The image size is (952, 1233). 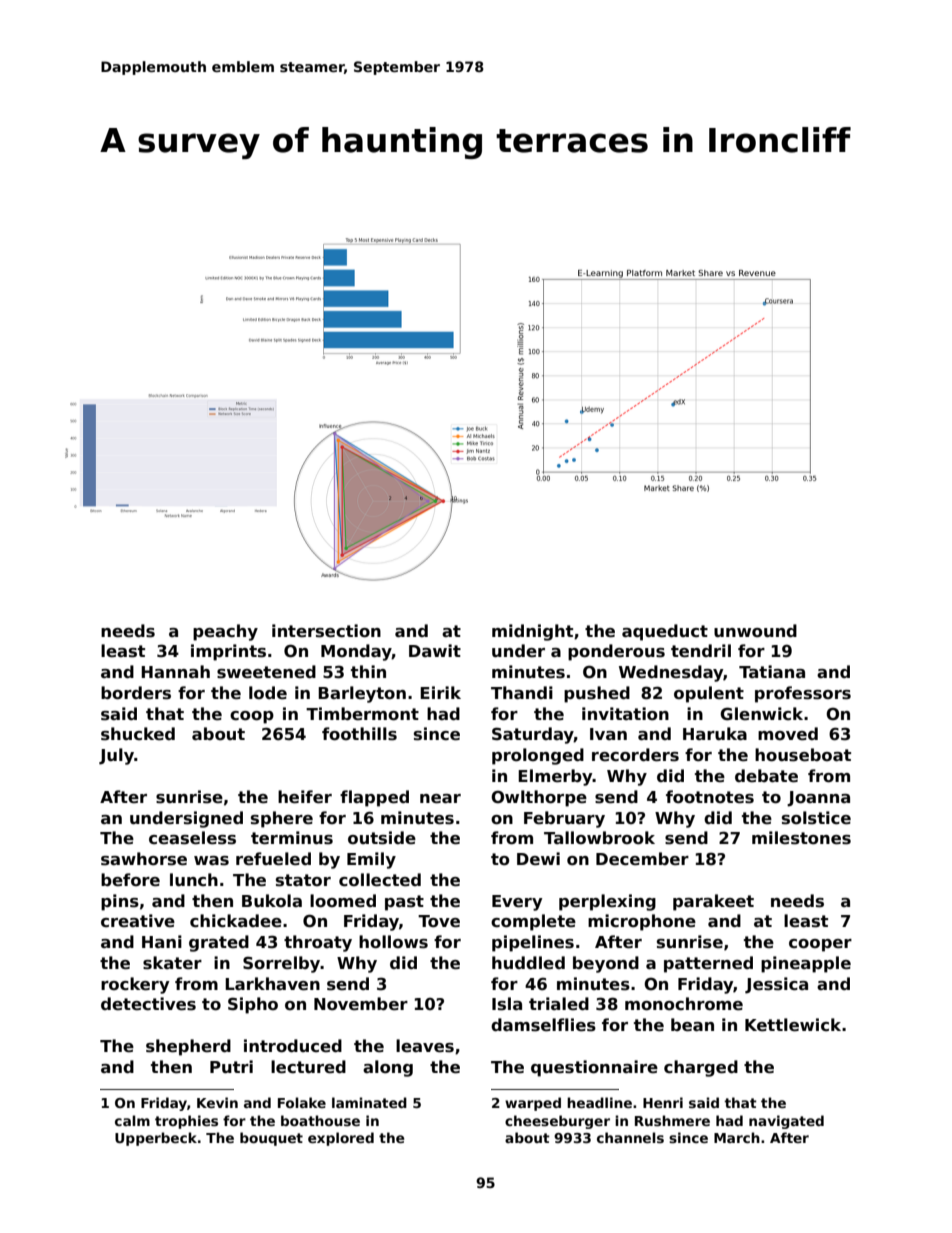 What do you see at coordinates (305, 797) in the screenshot?
I see `heifer` at bounding box center [305, 797].
